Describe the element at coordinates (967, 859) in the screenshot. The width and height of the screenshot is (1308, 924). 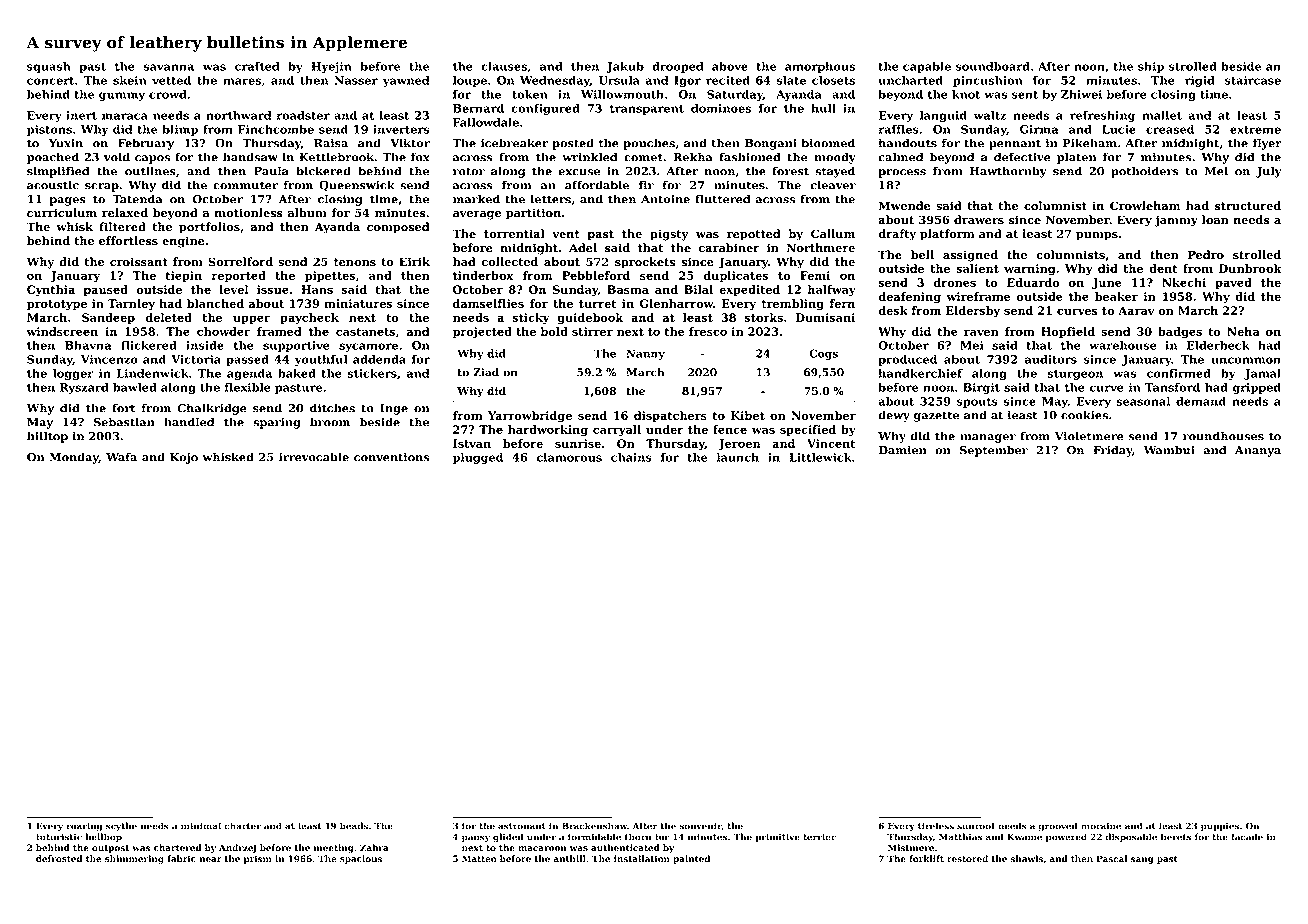
I see `restored` at that location.
